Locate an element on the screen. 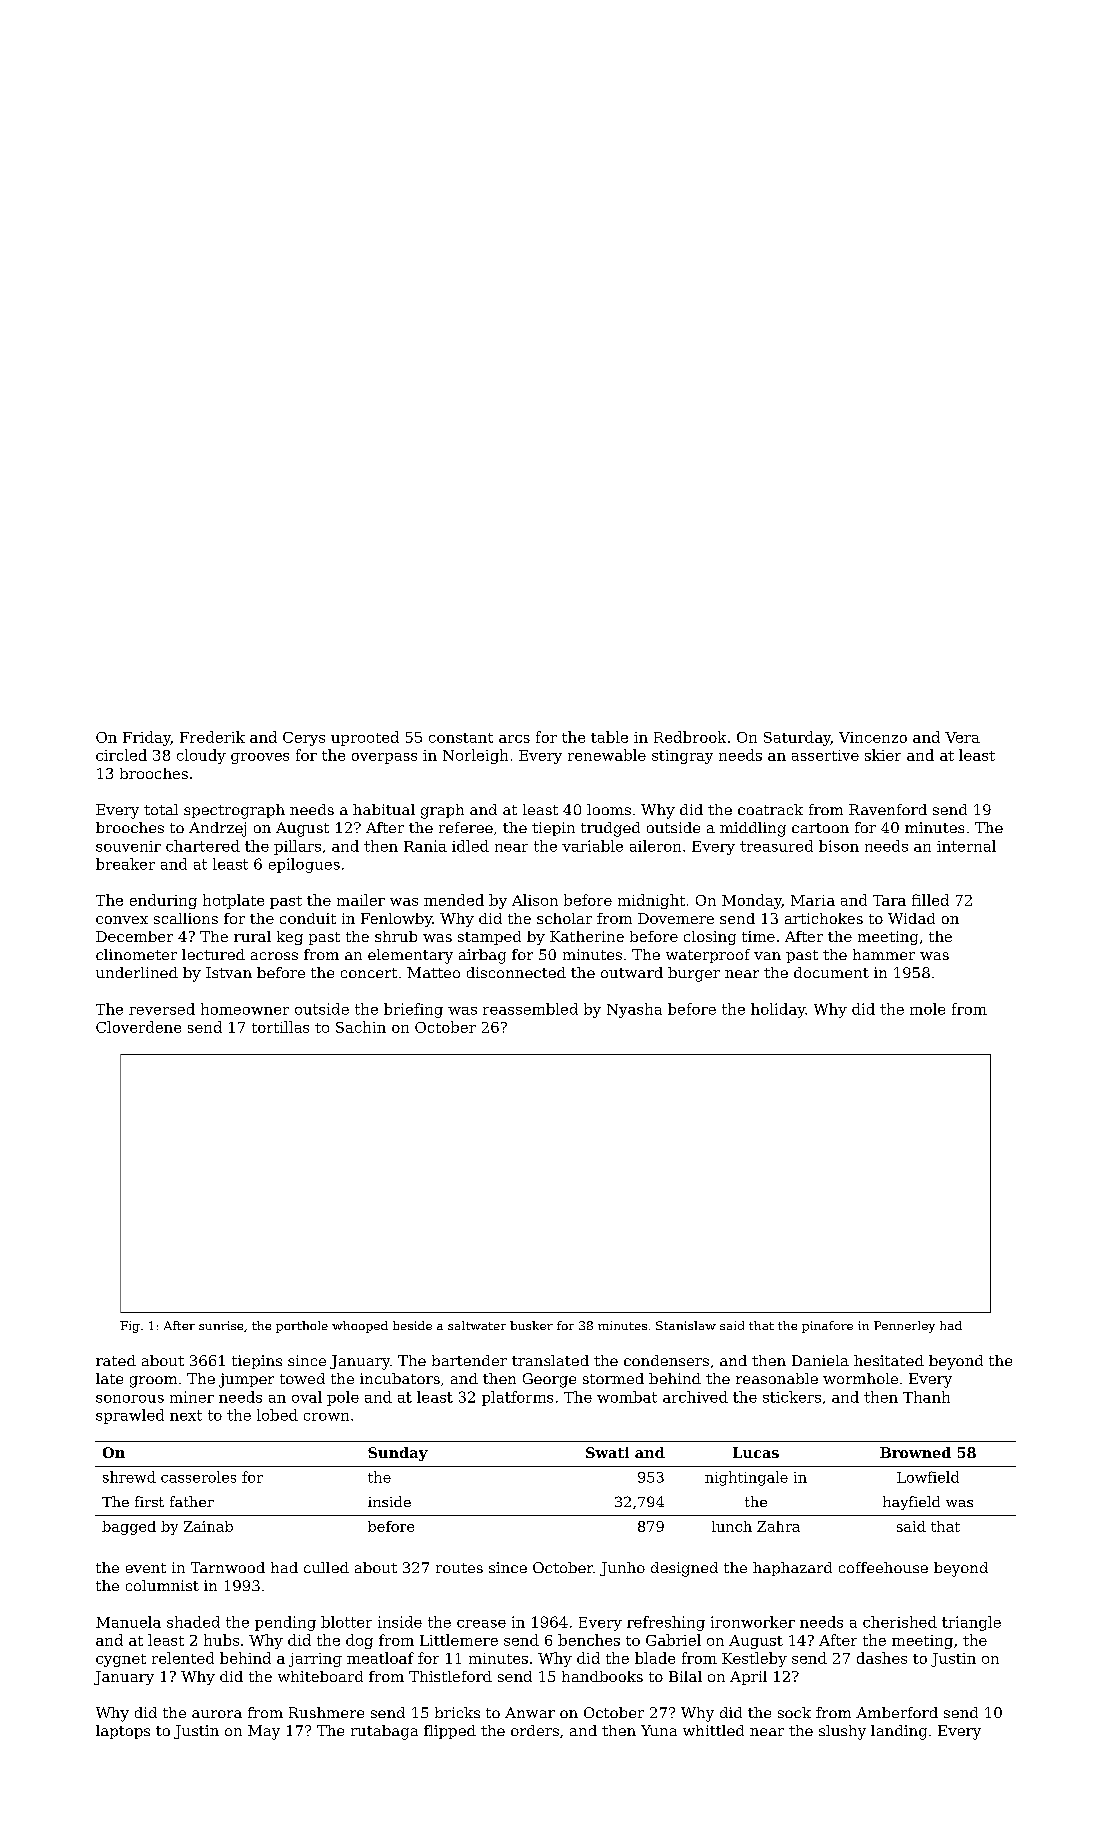 The height and width of the screenshot is (1830, 1111). Yuna is located at coordinates (659, 1730).
